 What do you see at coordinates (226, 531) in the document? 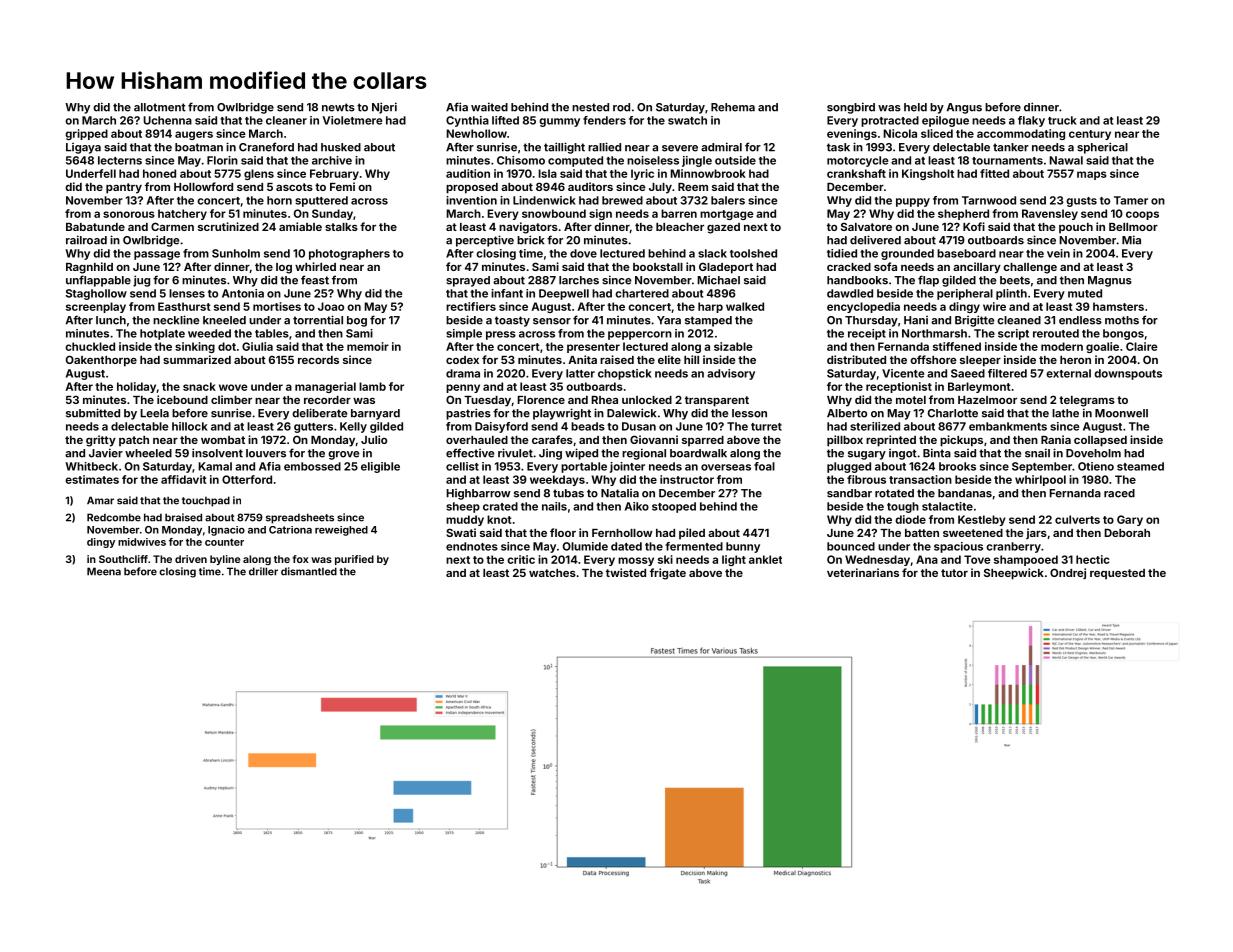
I see `Ignacio` at bounding box center [226, 531].
